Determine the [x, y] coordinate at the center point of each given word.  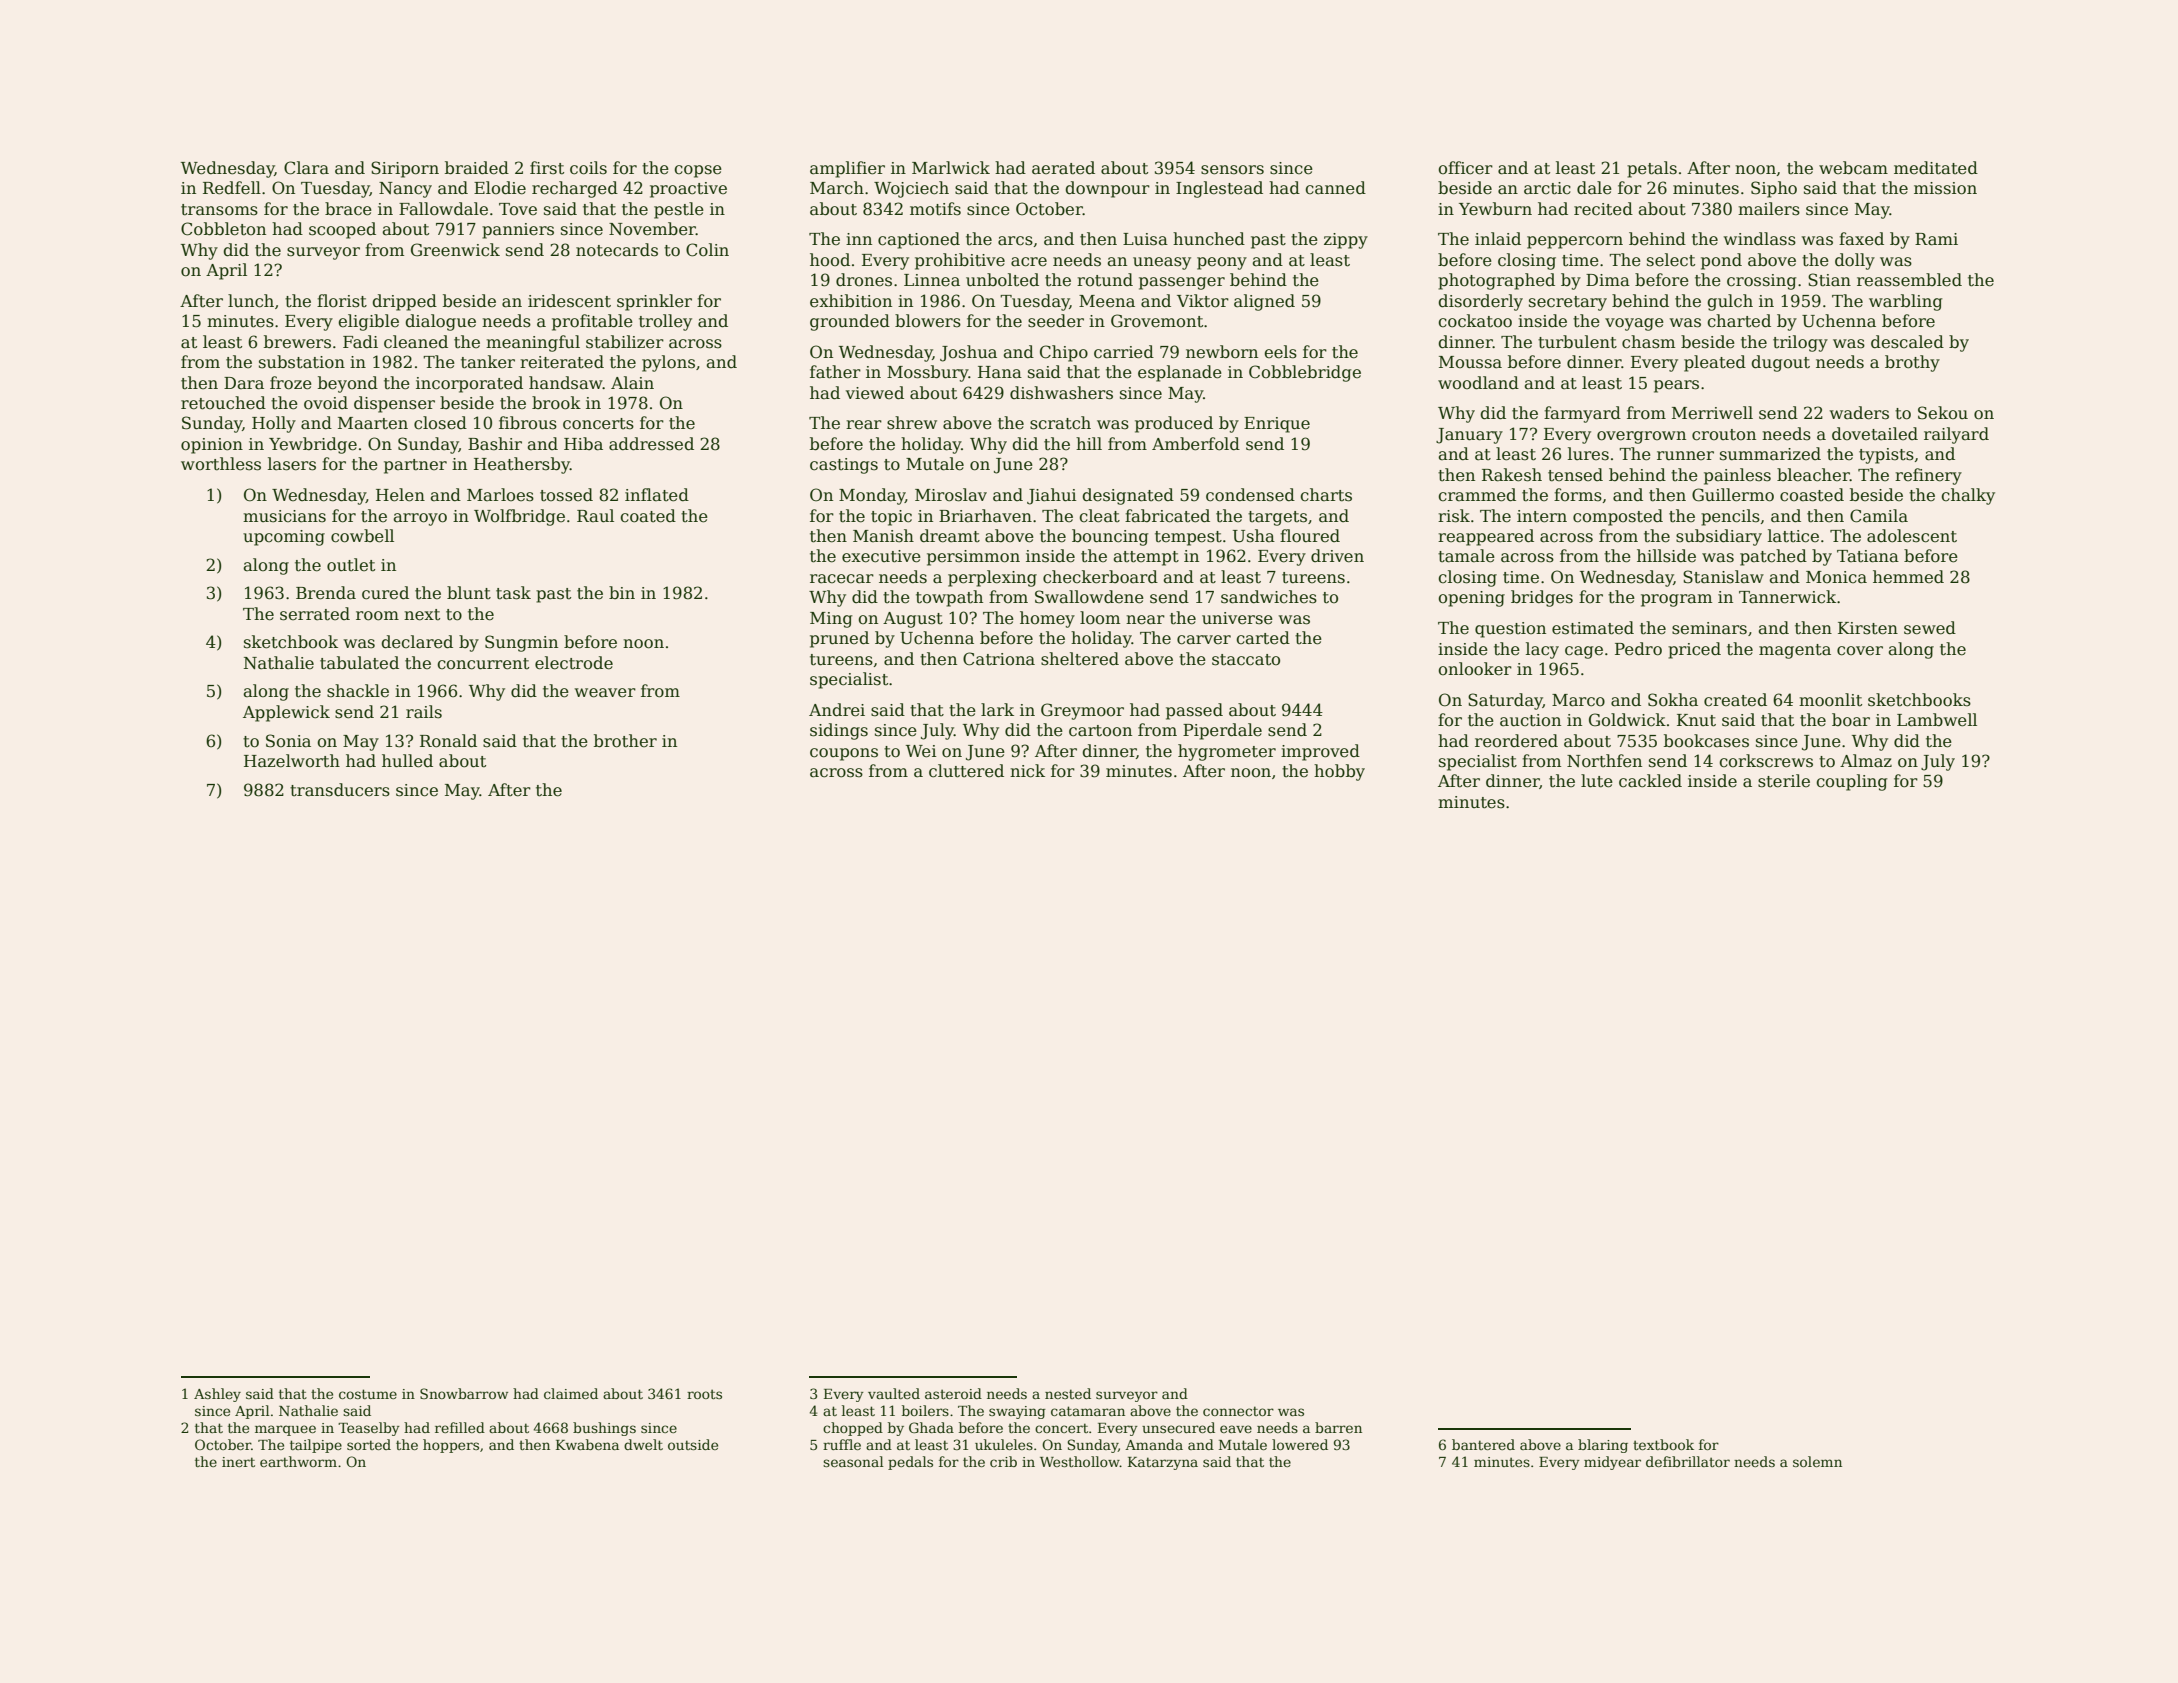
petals [1652, 169]
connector [1238, 1411]
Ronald [448, 741]
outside [693, 1444]
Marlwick [951, 168]
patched [1773, 557]
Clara [306, 168]
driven [1337, 556]
